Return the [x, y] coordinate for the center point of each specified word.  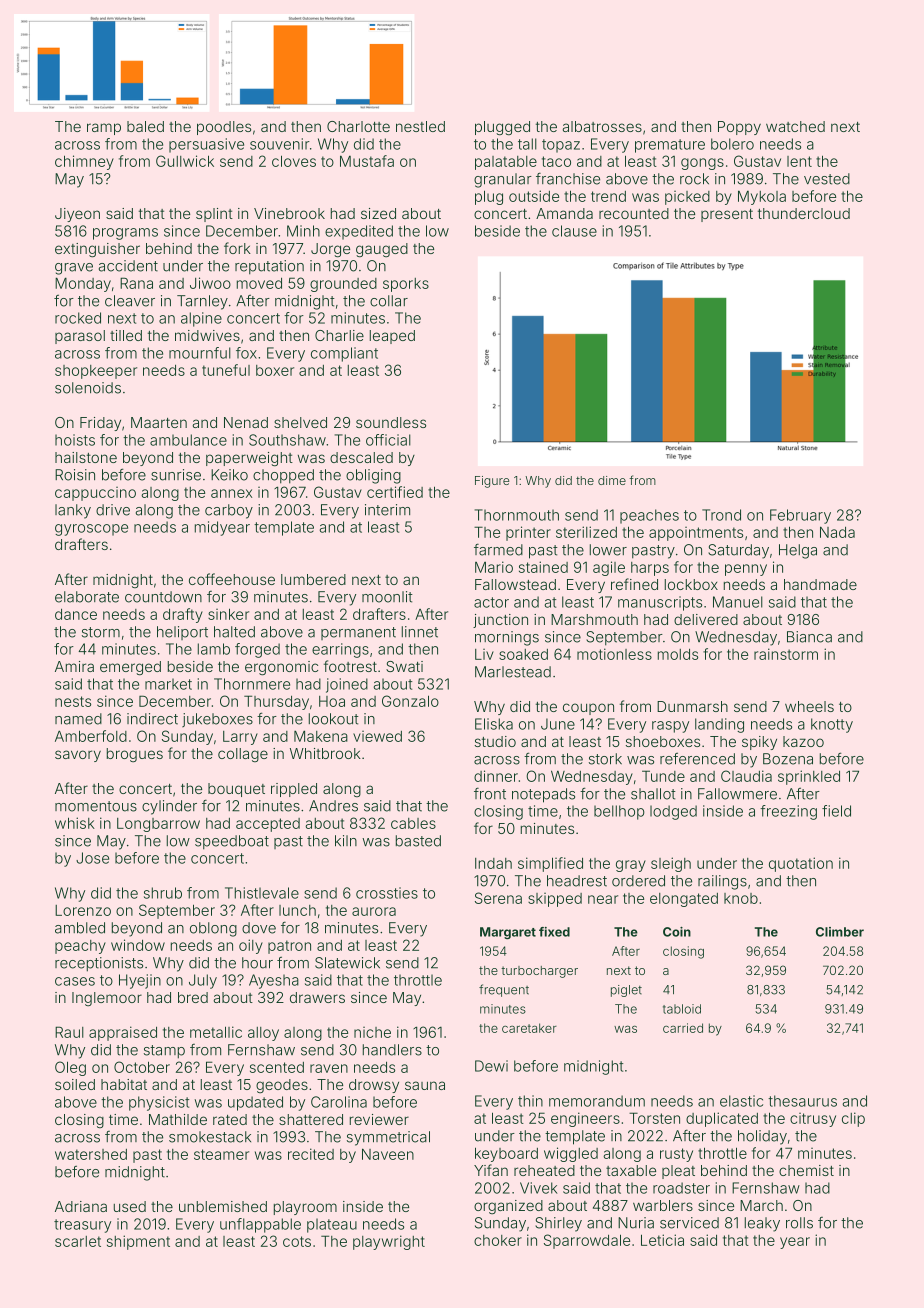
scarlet [78, 1241]
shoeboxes [663, 741]
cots [297, 1241]
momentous [96, 806]
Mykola [762, 197]
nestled [420, 126]
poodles [224, 128]
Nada [837, 532]
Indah [493, 863]
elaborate [87, 597]
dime [612, 480]
